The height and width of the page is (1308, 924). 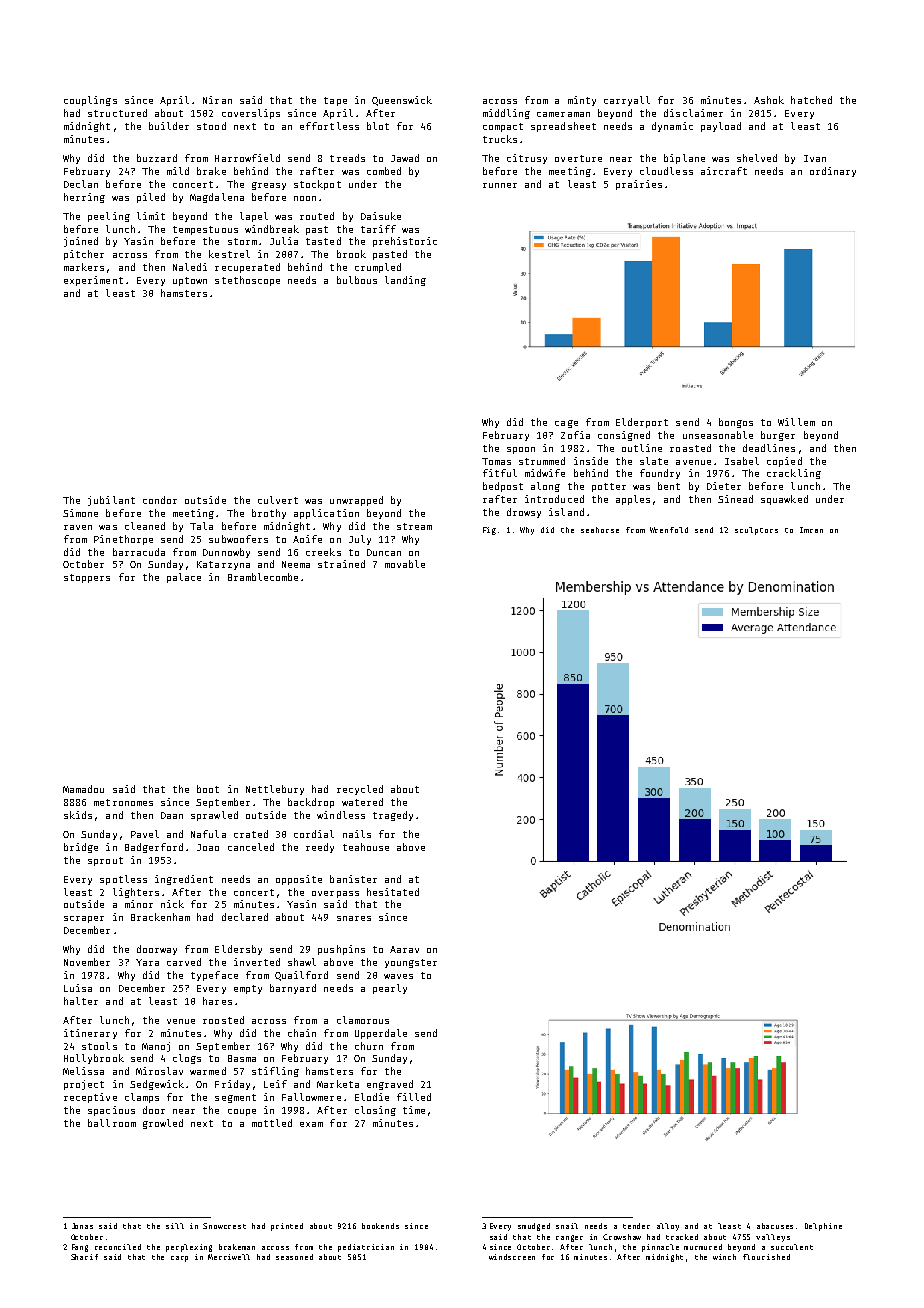 I want to click on pearly, so click(x=390, y=989).
